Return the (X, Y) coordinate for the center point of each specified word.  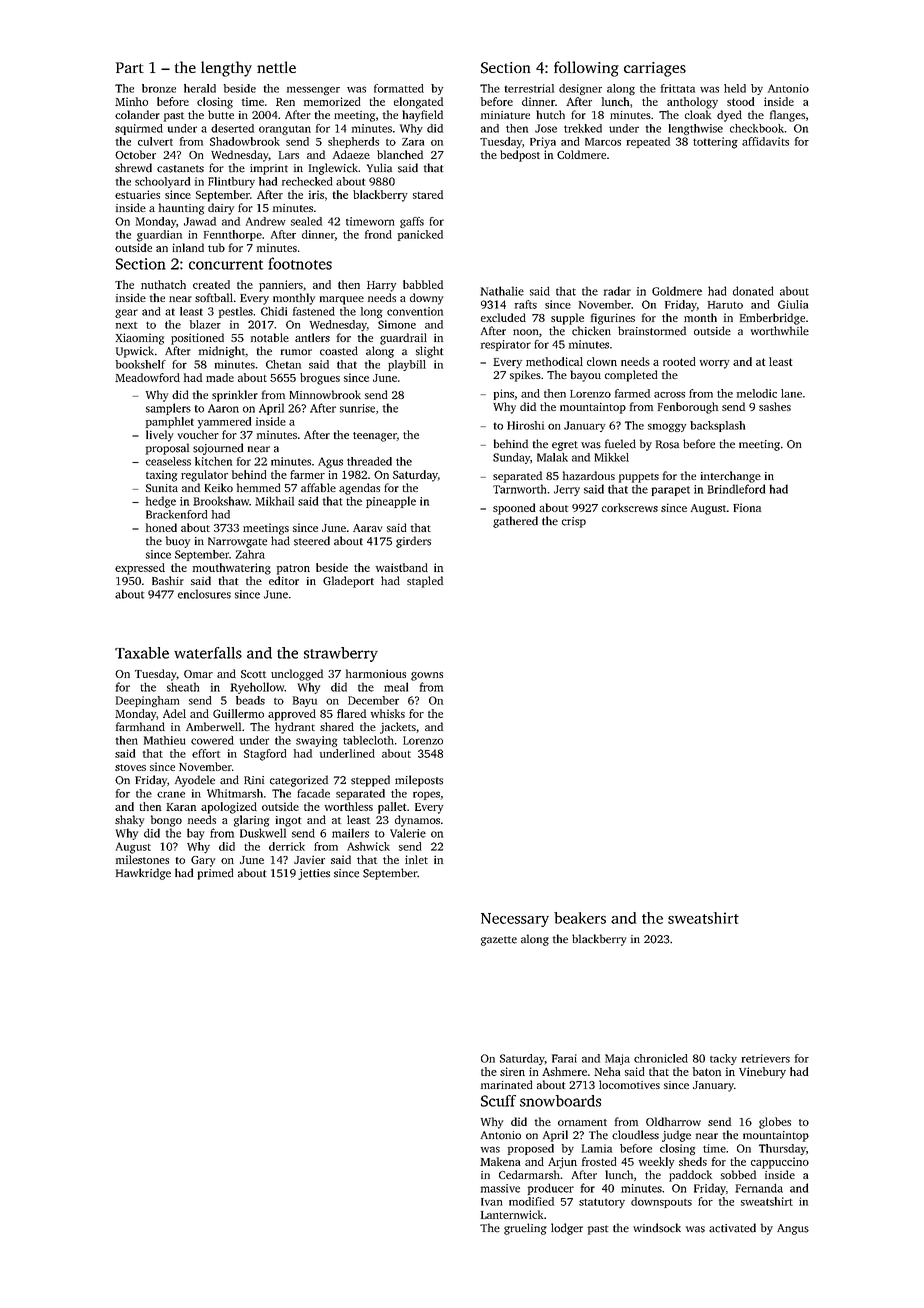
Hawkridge (143, 874)
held (735, 88)
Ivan (491, 1202)
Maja (617, 1059)
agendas (359, 489)
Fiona (747, 507)
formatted (399, 88)
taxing (161, 476)
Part (130, 67)
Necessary (515, 920)
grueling (525, 1229)
